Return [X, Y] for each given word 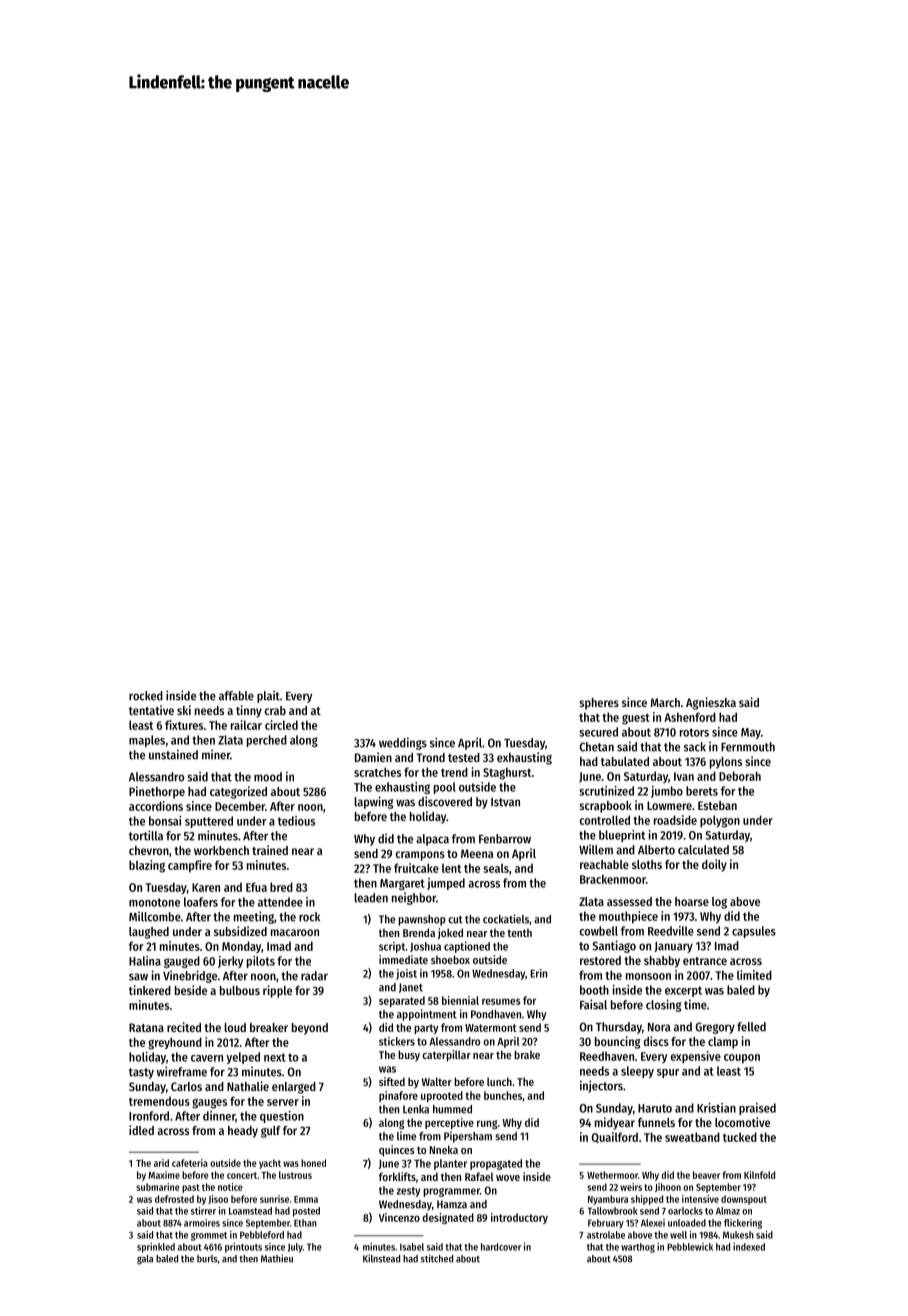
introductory [519, 1218]
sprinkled [156, 1248]
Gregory [715, 1028]
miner [216, 754]
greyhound [175, 1043]
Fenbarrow [505, 839]
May [751, 733]
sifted [392, 1081]
